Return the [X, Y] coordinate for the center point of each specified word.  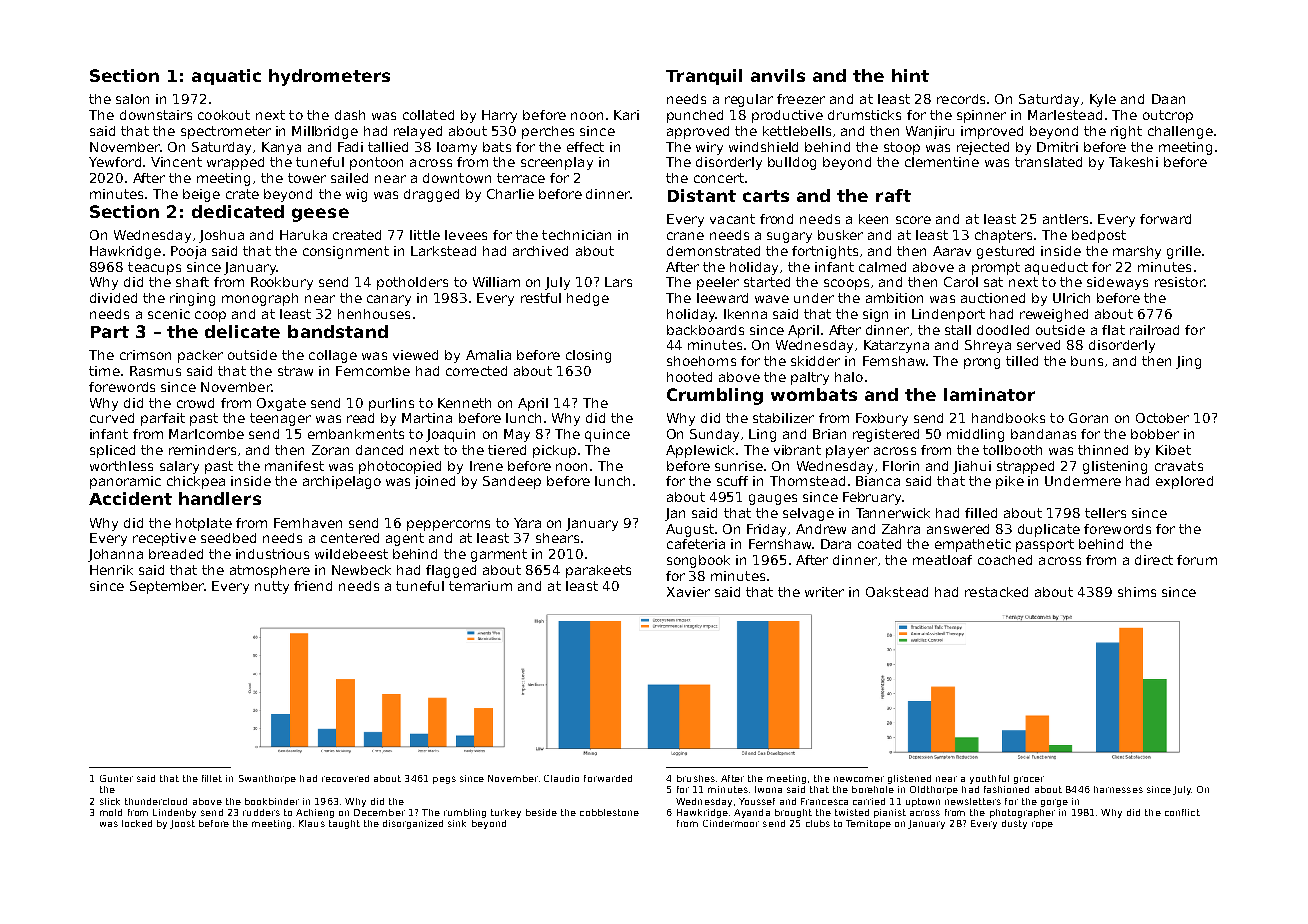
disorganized [413, 824]
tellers [1105, 513]
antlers [1065, 219]
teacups [154, 268]
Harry [499, 116]
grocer [1029, 780]
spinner [981, 116]
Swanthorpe [267, 779]
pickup [554, 451]
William [496, 282]
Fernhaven [308, 523]
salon [132, 99]
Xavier [688, 592]
